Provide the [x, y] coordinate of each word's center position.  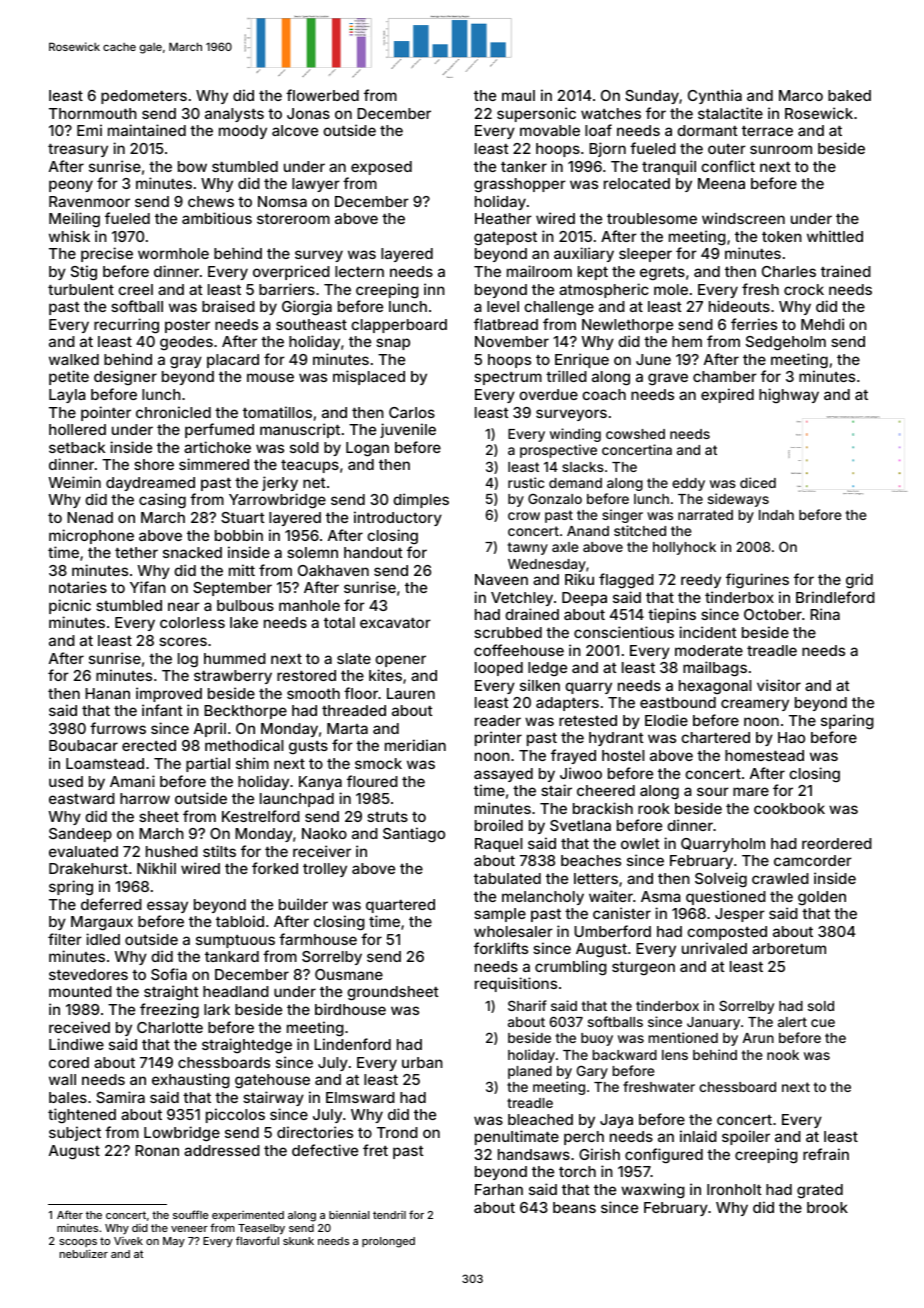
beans [574, 1207]
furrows [118, 728]
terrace [767, 131]
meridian [415, 745]
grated [820, 1191]
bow [192, 166]
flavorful [257, 1240]
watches [611, 113]
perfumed [219, 430]
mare [751, 791]
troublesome [652, 218]
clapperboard [399, 326]
